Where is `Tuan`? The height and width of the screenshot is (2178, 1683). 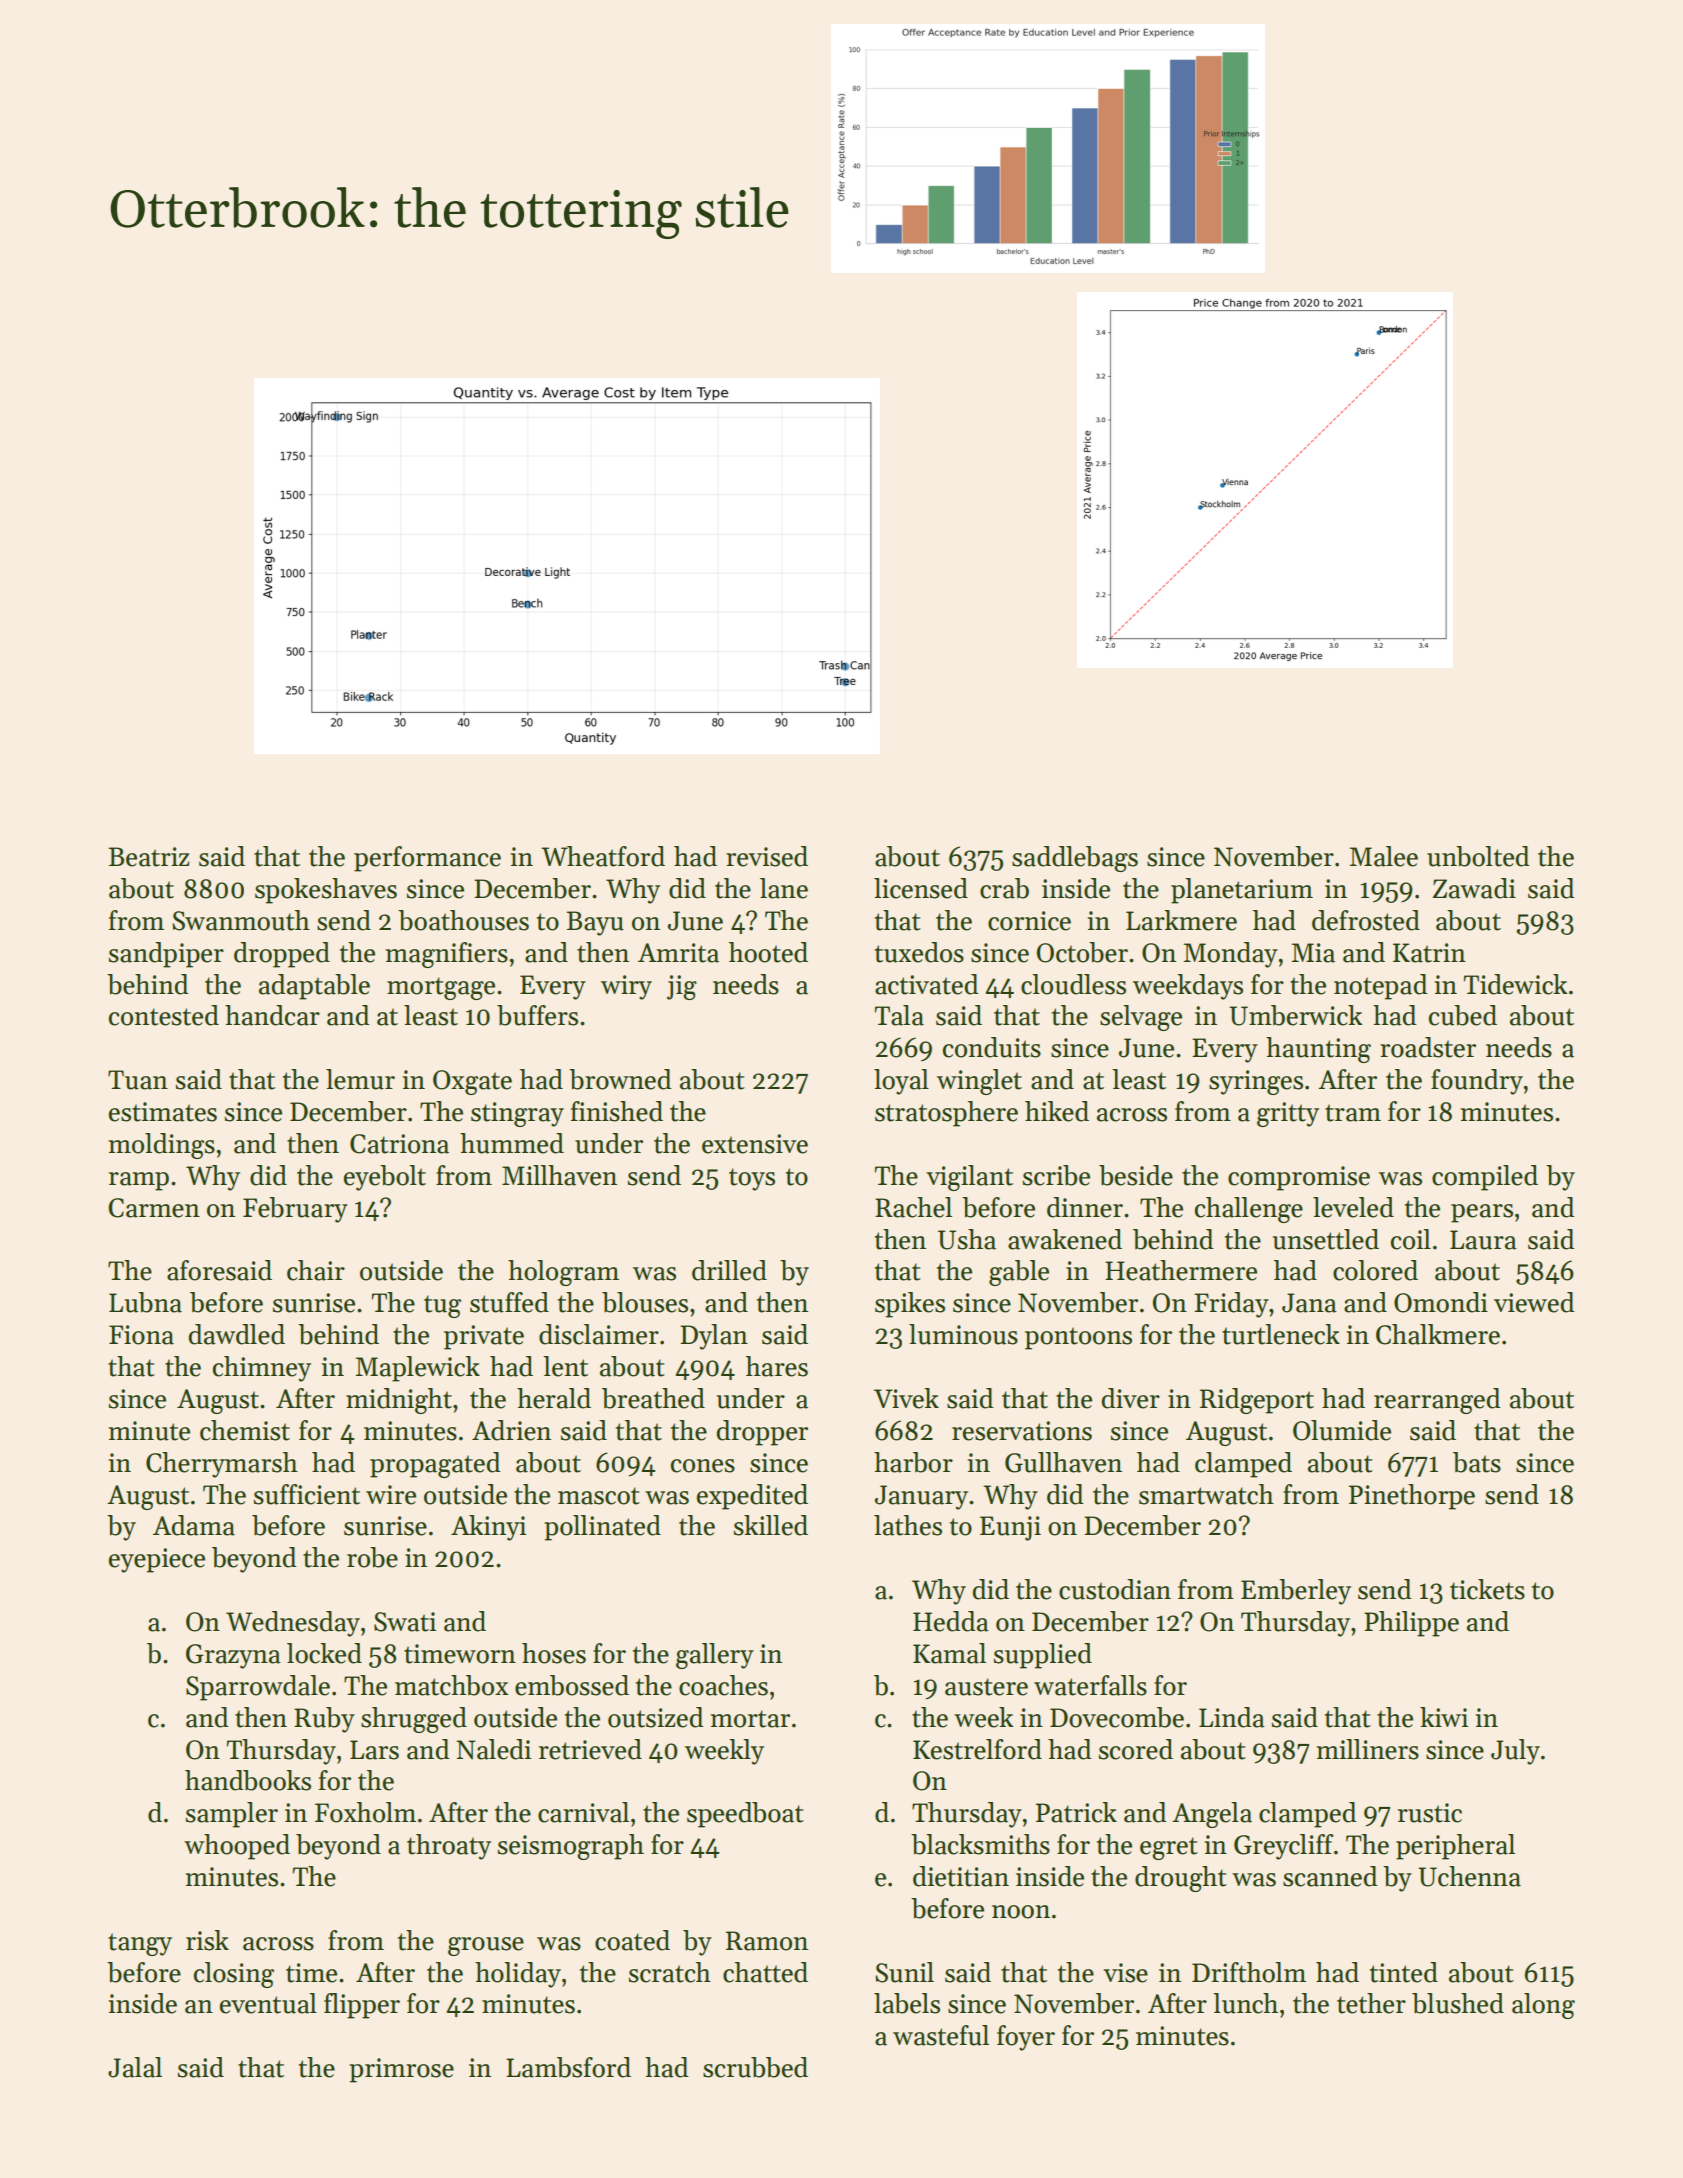
Tuan is located at coordinates (138, 1080).
